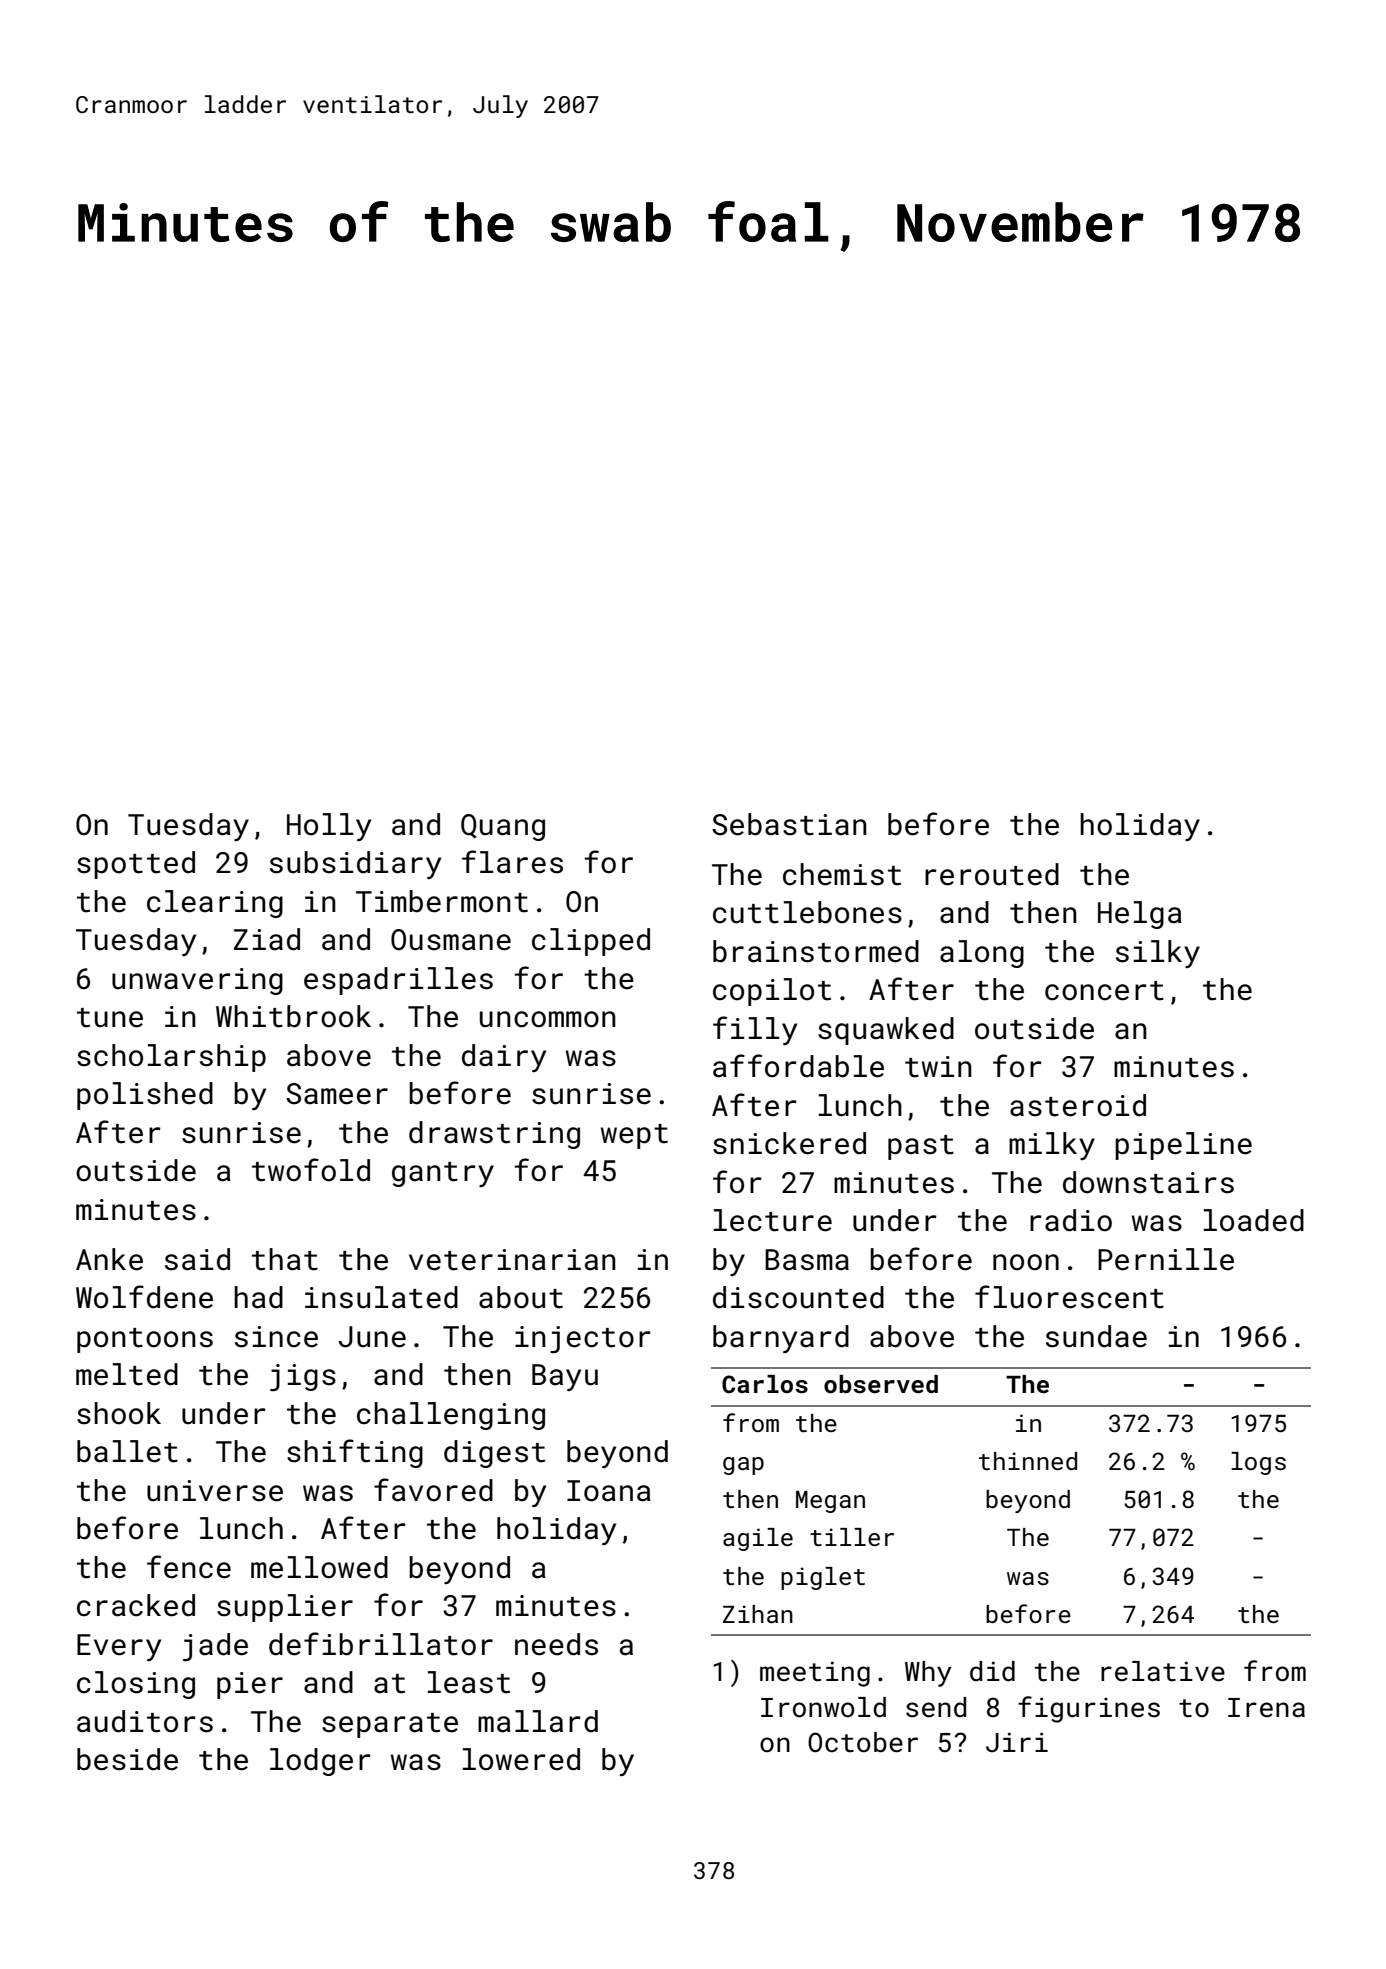 Image resolution: width=1386 pixels, height=1969 pixels. Describe the element at coordinates (992, 874) in the screenshot. I see `rerouted` at that location.
